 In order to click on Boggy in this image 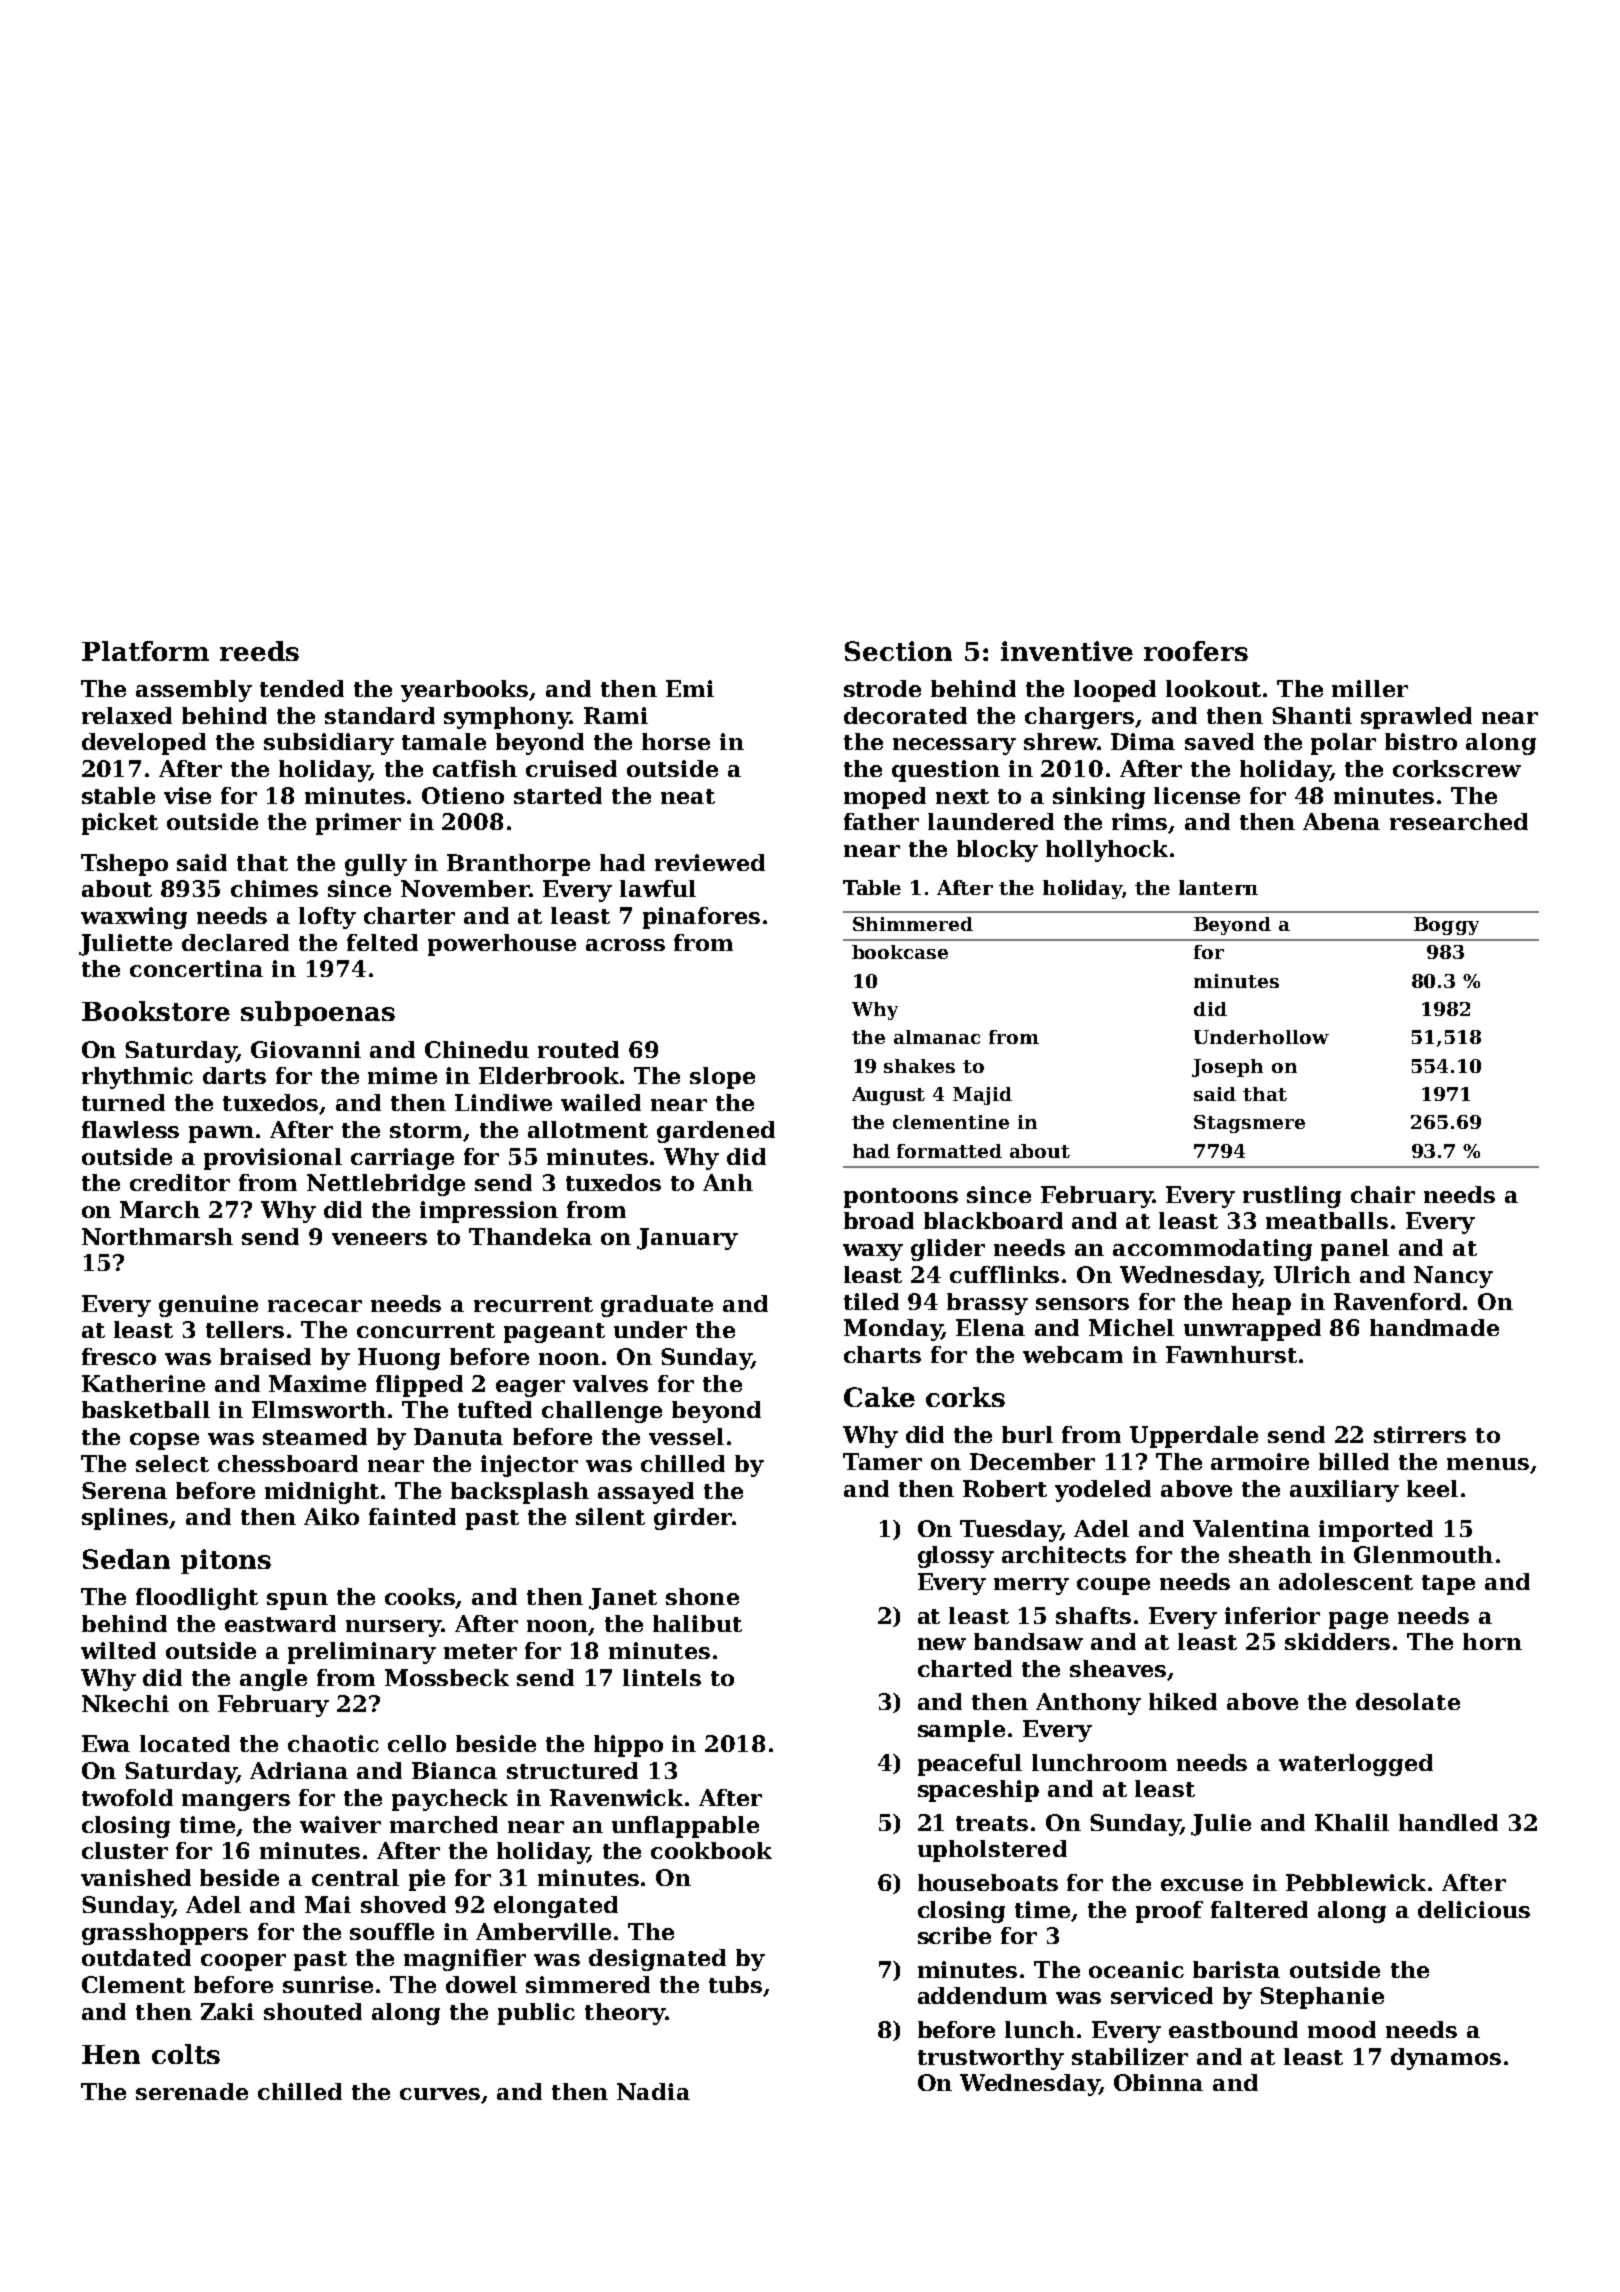, I will do `click(1446, 926)`.
